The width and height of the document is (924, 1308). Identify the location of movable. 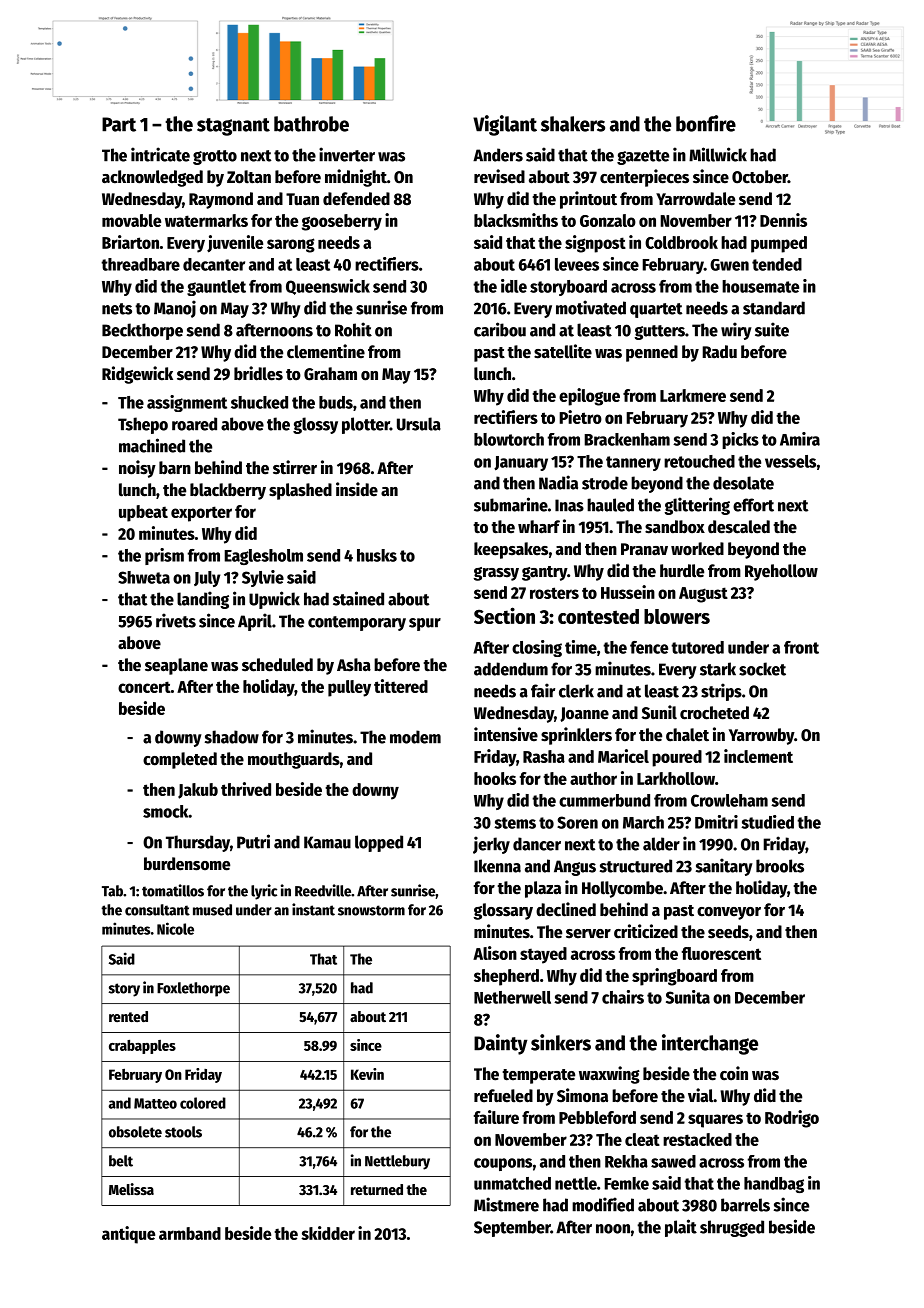
(131, 220).
